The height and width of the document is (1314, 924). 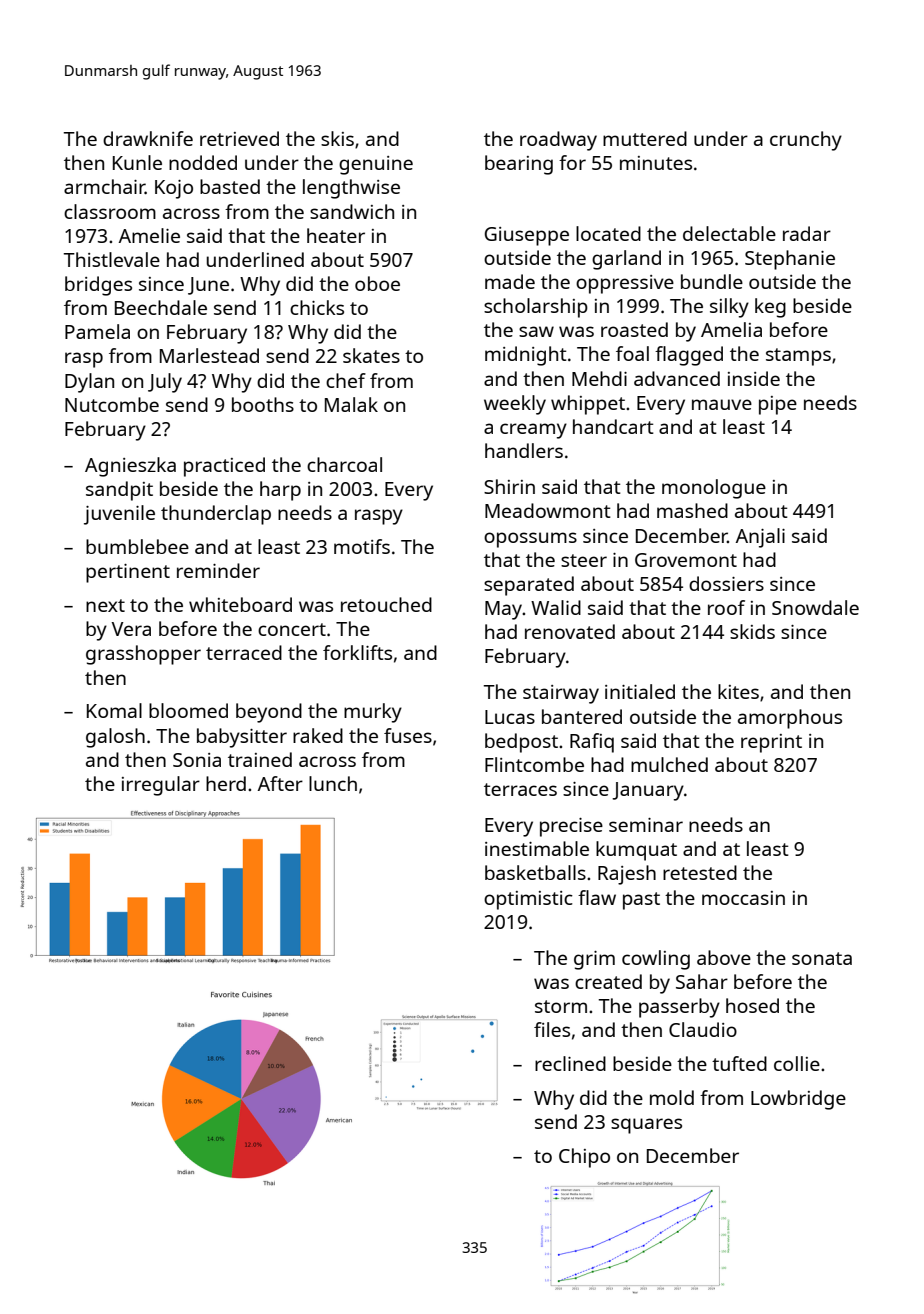 What do you see at coordinates (161, 786) in the document?
I see `irregular` at bounding box center [161, 786].
